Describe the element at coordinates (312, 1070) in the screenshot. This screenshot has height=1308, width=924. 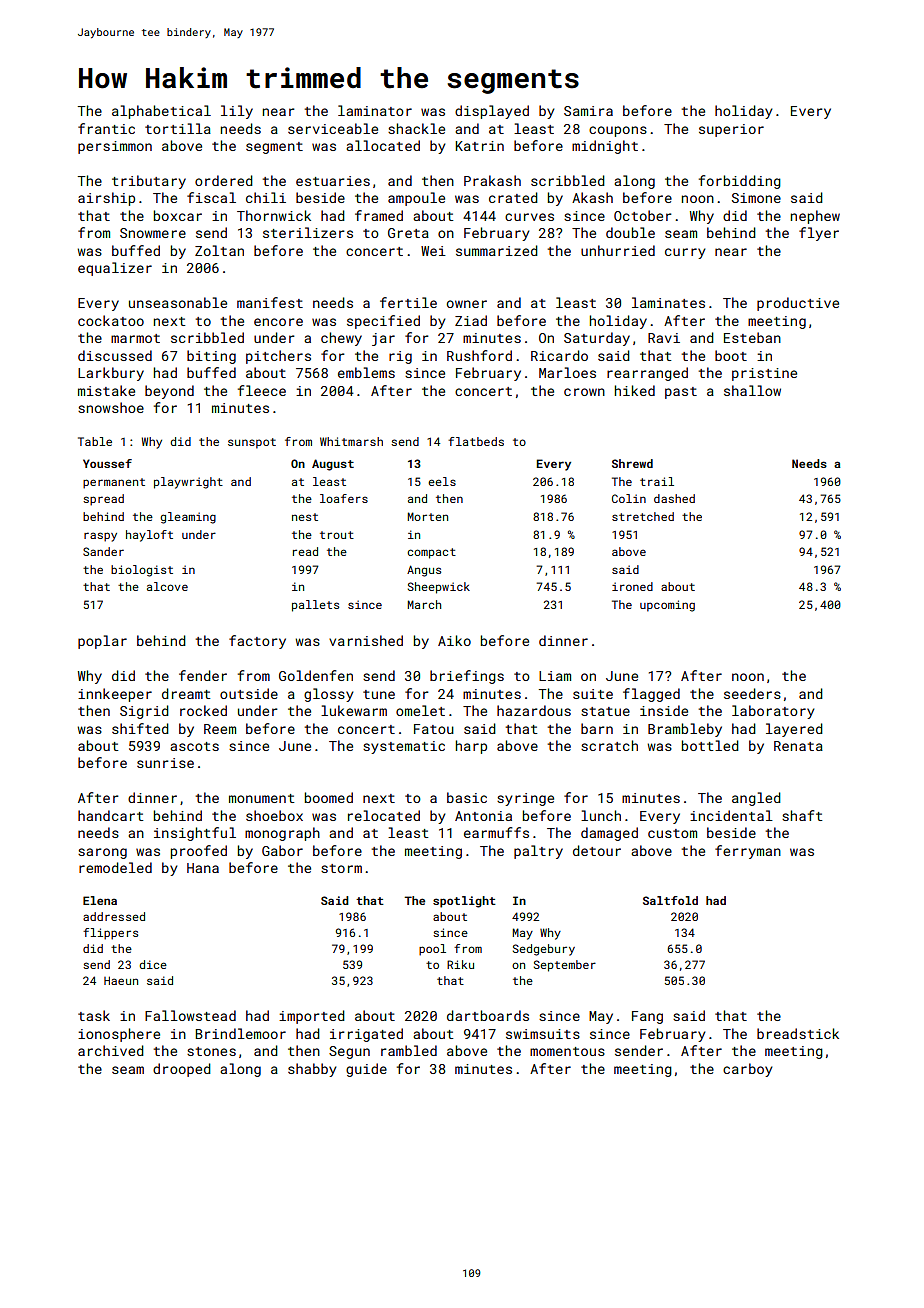
I see `shabby` at that location.
